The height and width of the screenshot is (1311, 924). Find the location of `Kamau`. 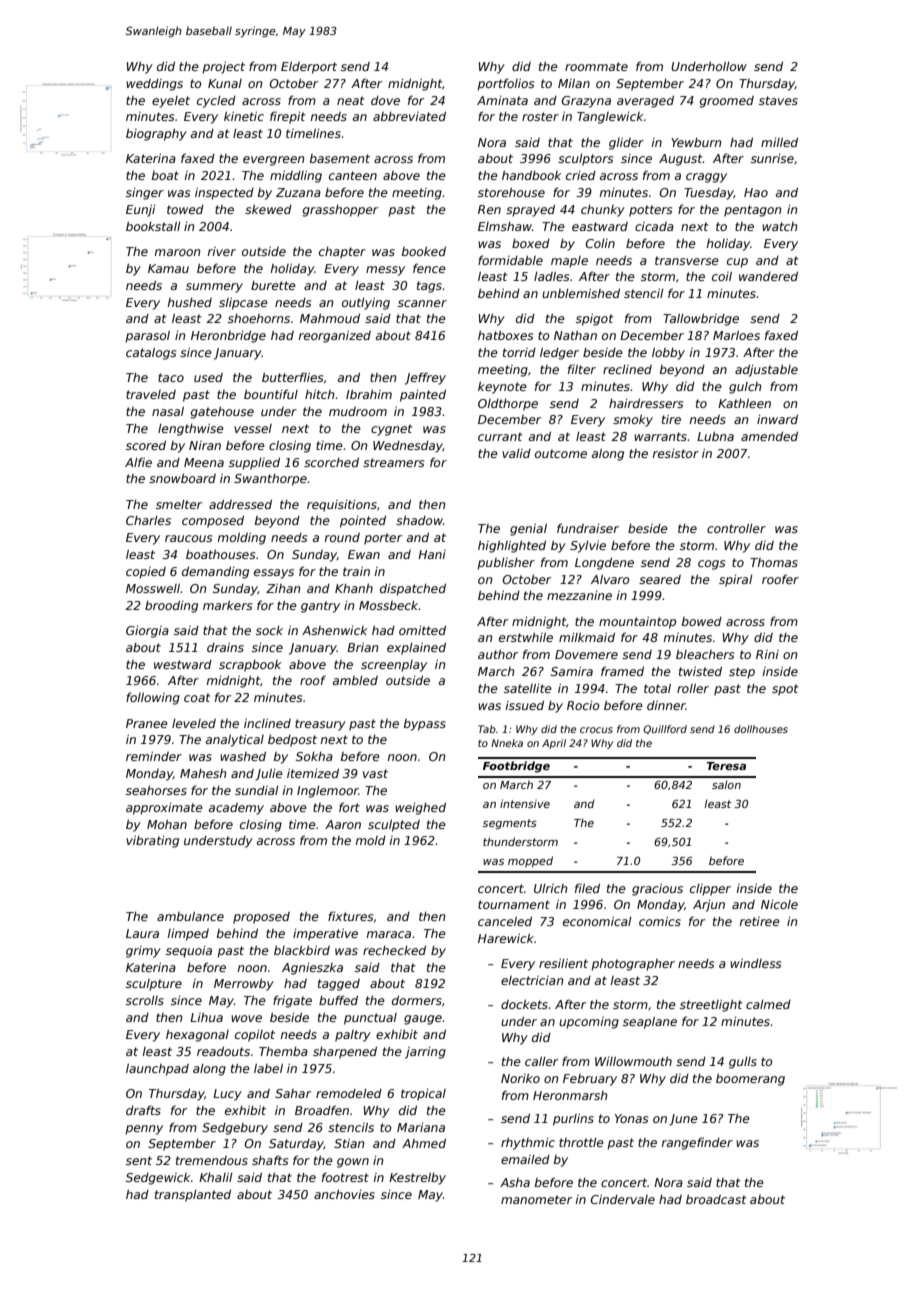

Kamau is located at coordinates (168, 268).
